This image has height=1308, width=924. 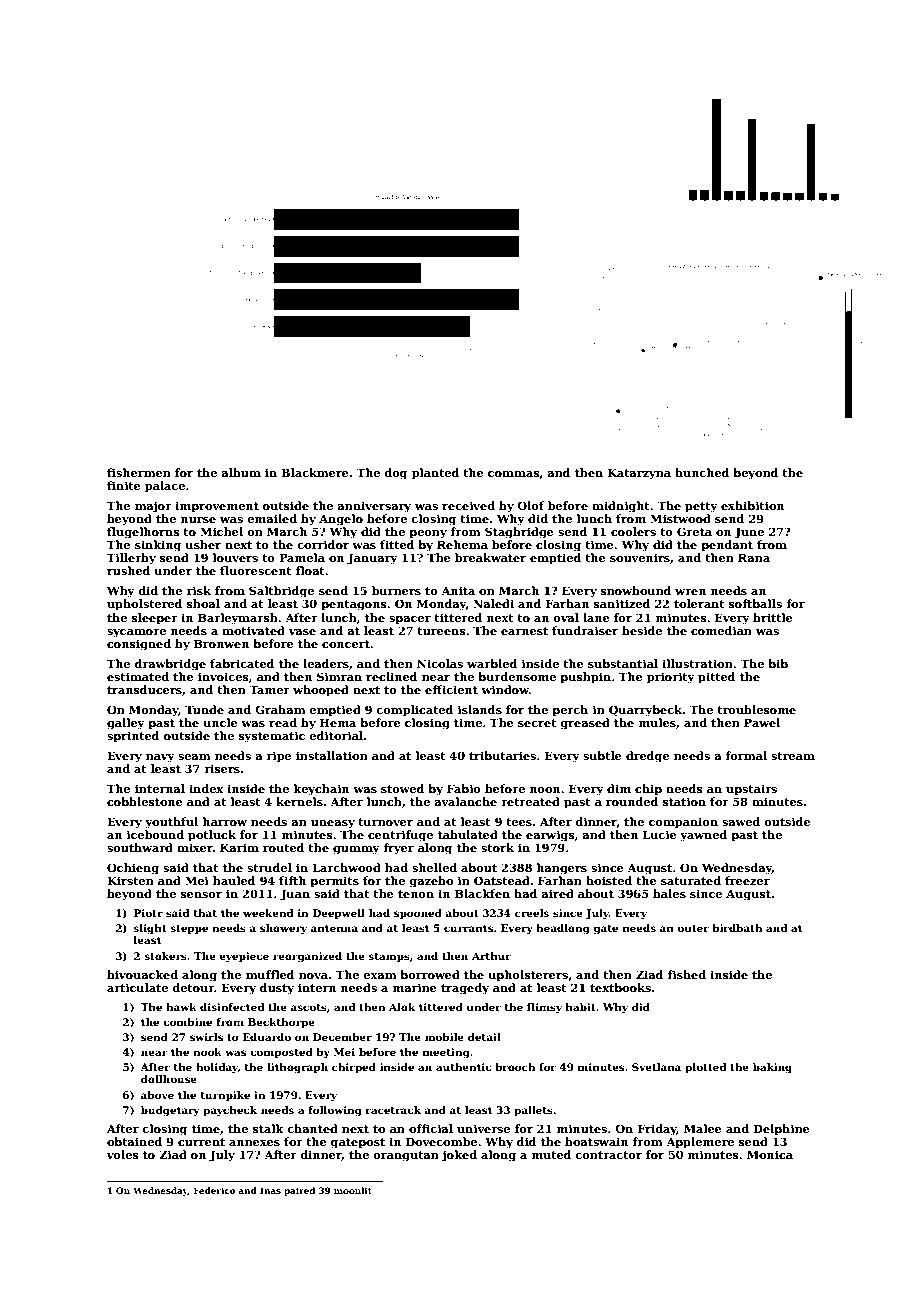 What do you see at coordinates (519, 533) in the image?
I see `Stagbridge` at bounding box center [519, 533].
